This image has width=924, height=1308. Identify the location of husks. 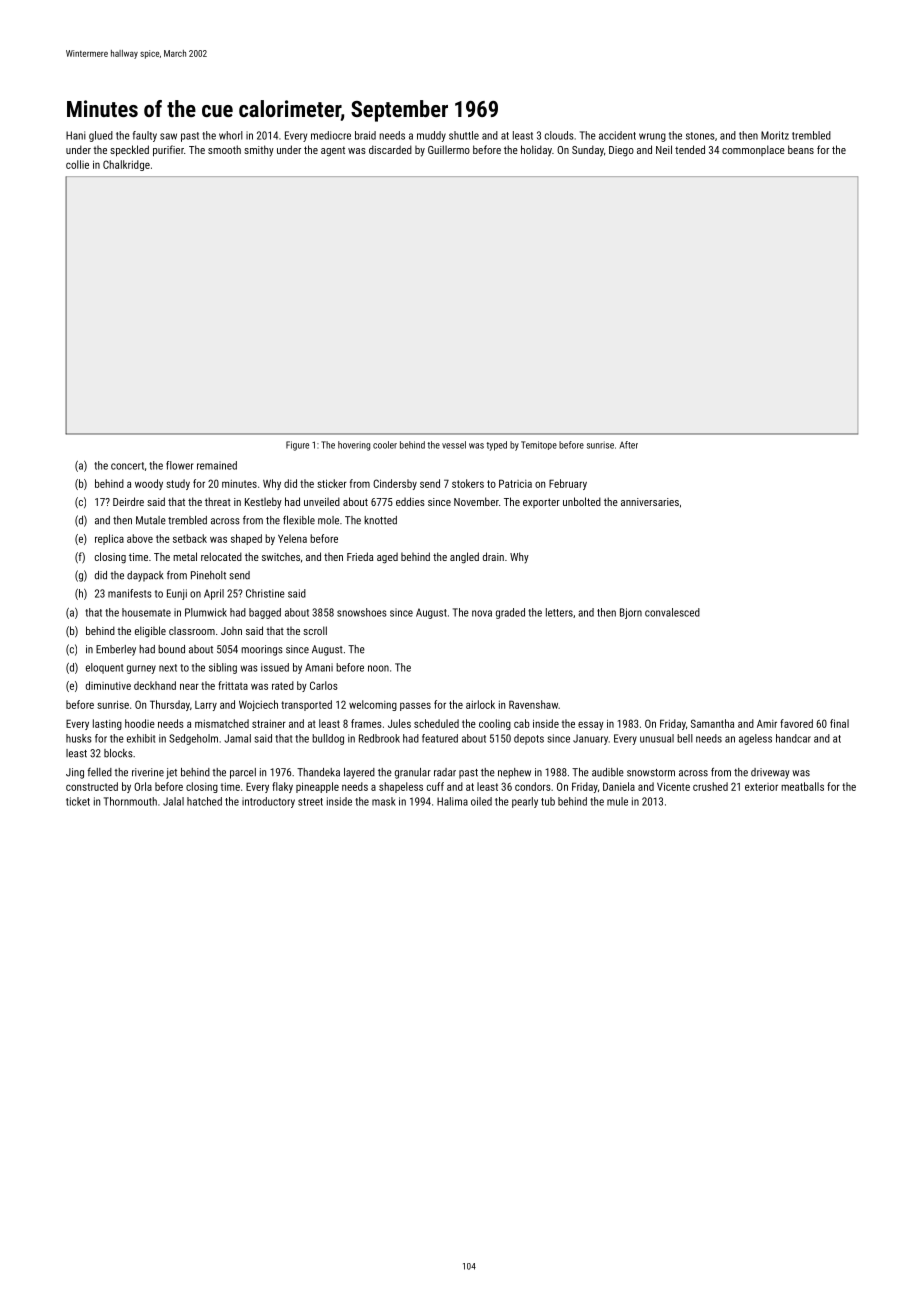
(79, 738).
